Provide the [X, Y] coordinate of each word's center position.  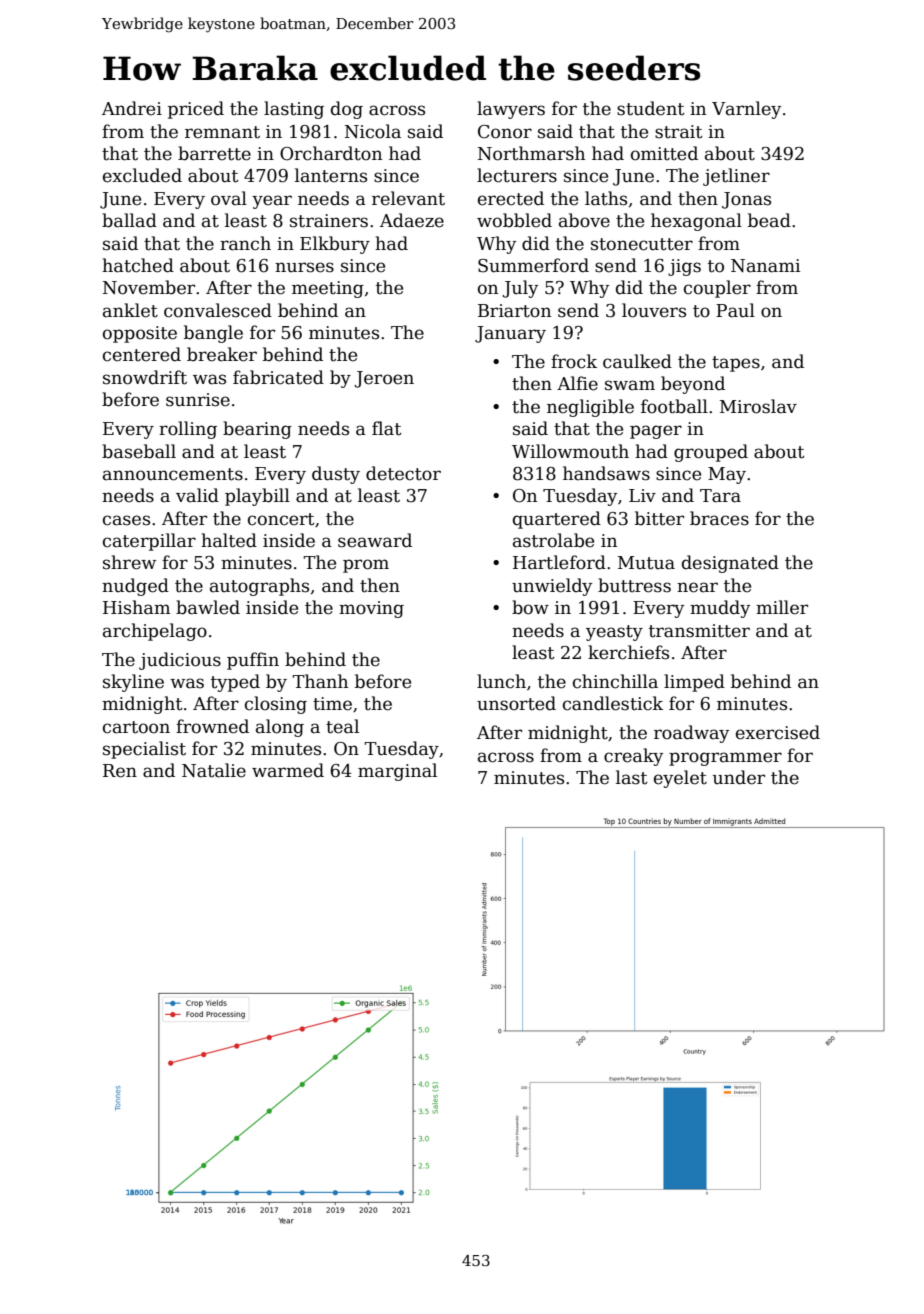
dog [347, 110]
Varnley [746, 110]
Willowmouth [570, 451]
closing [276, 705]
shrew [129, 562]
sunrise [198, 400]
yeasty [614, 633]
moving [371, 609]
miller [782, 607]
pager [656, 432]
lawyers [511, 110]
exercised [778, 732]
